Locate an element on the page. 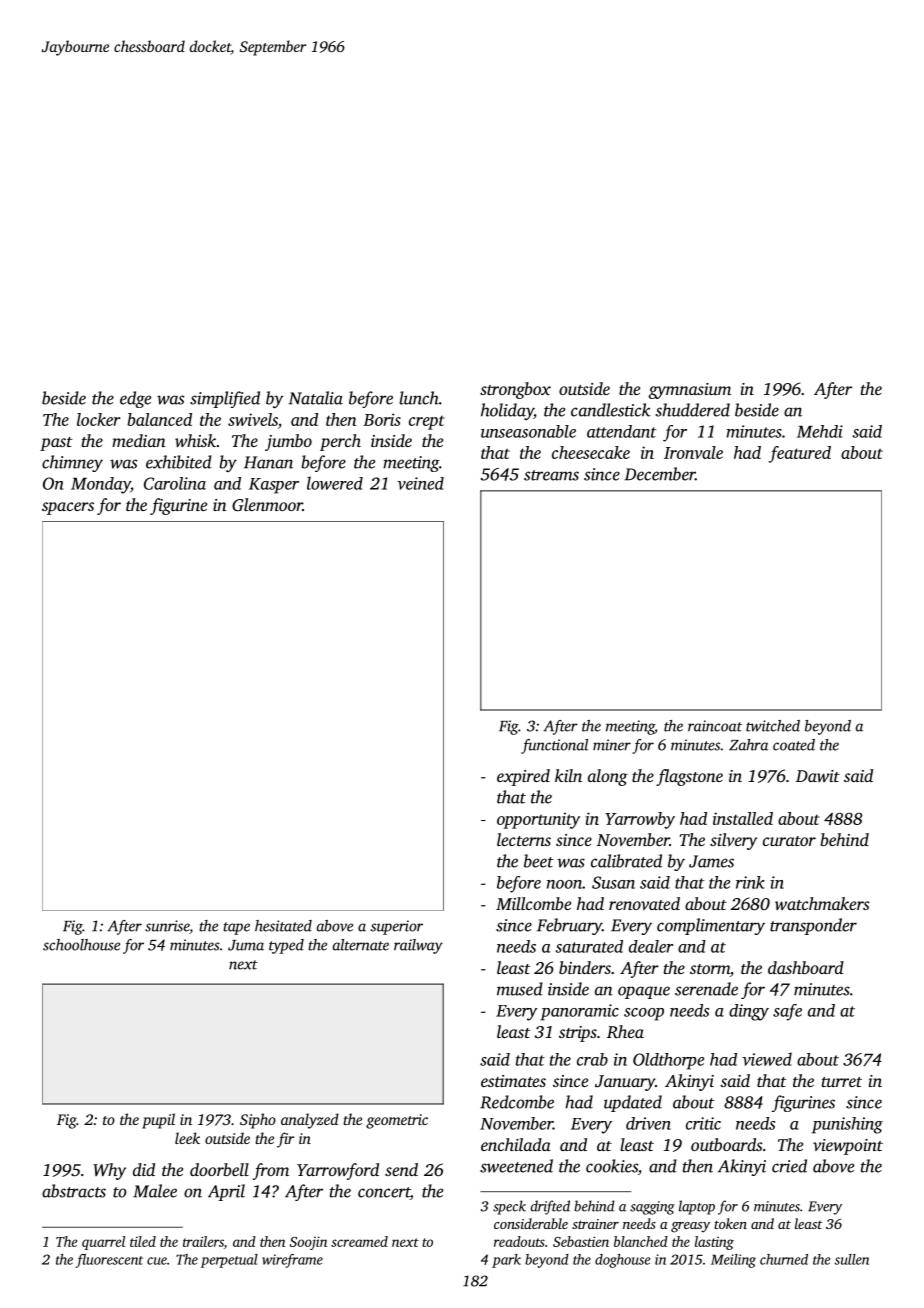 The image size is (924, 1308). simplified is located at coordinates (225, 399).
